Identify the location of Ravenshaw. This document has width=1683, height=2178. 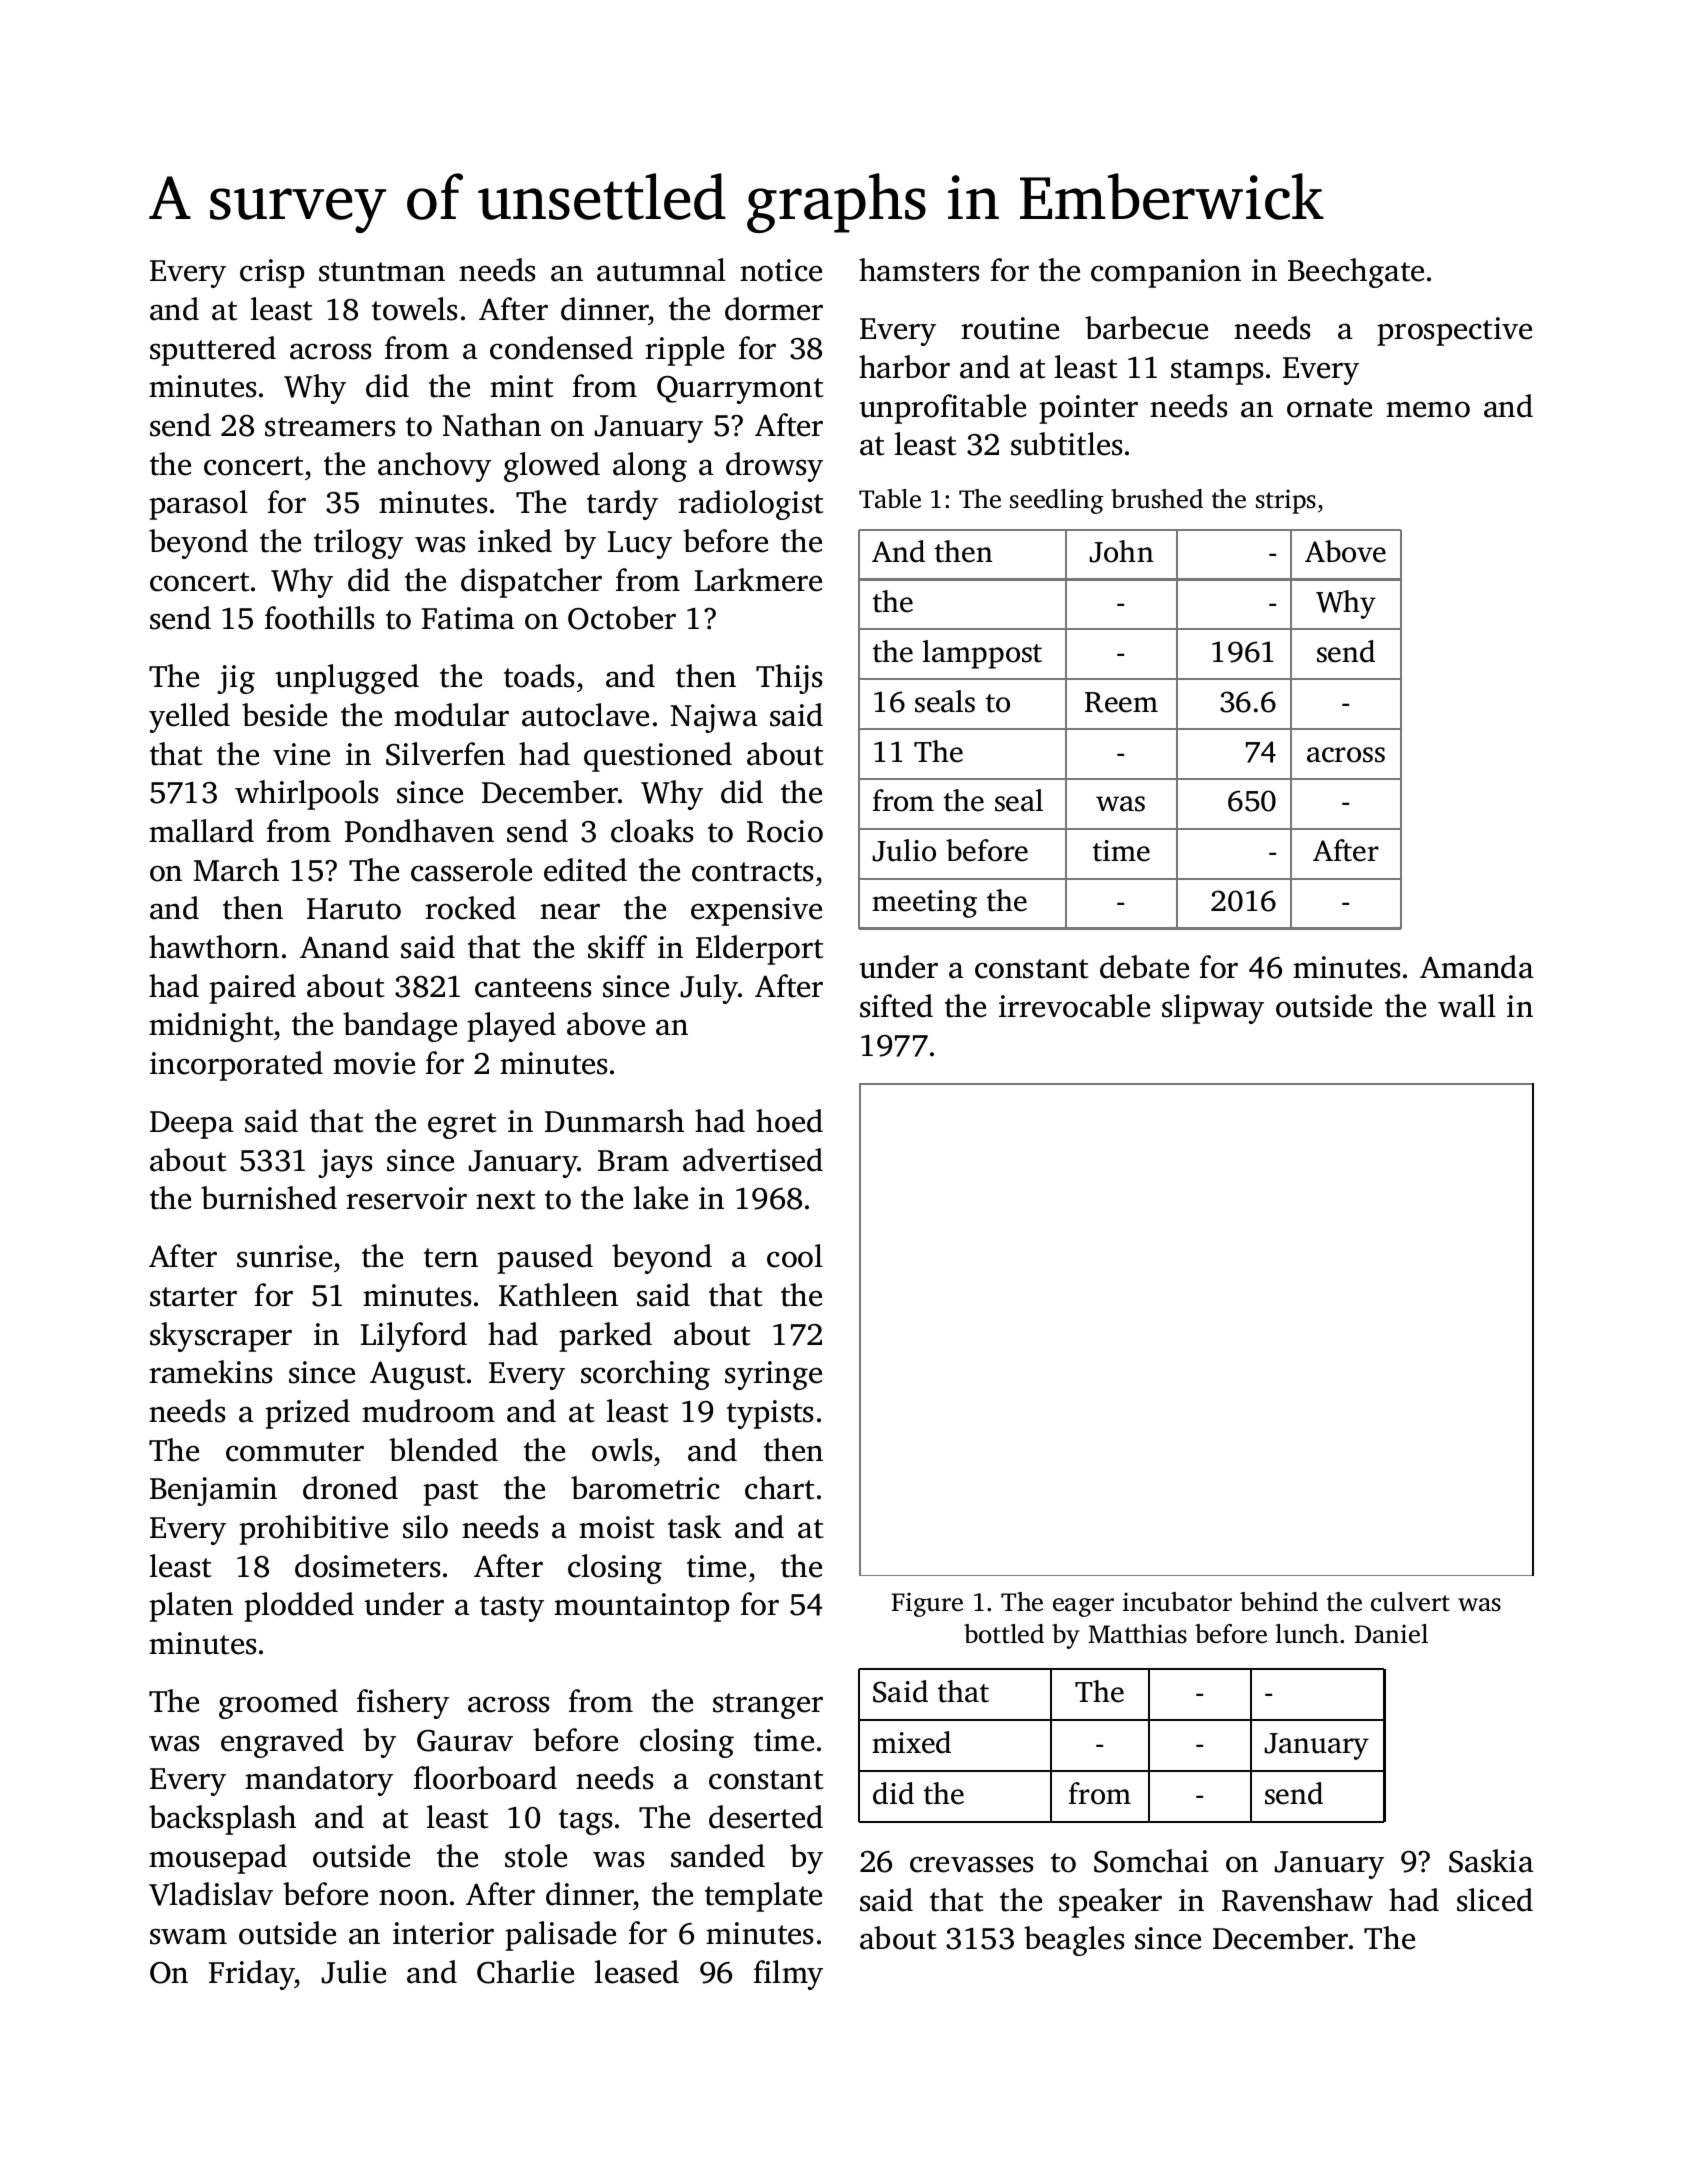
(1297, 1900).
